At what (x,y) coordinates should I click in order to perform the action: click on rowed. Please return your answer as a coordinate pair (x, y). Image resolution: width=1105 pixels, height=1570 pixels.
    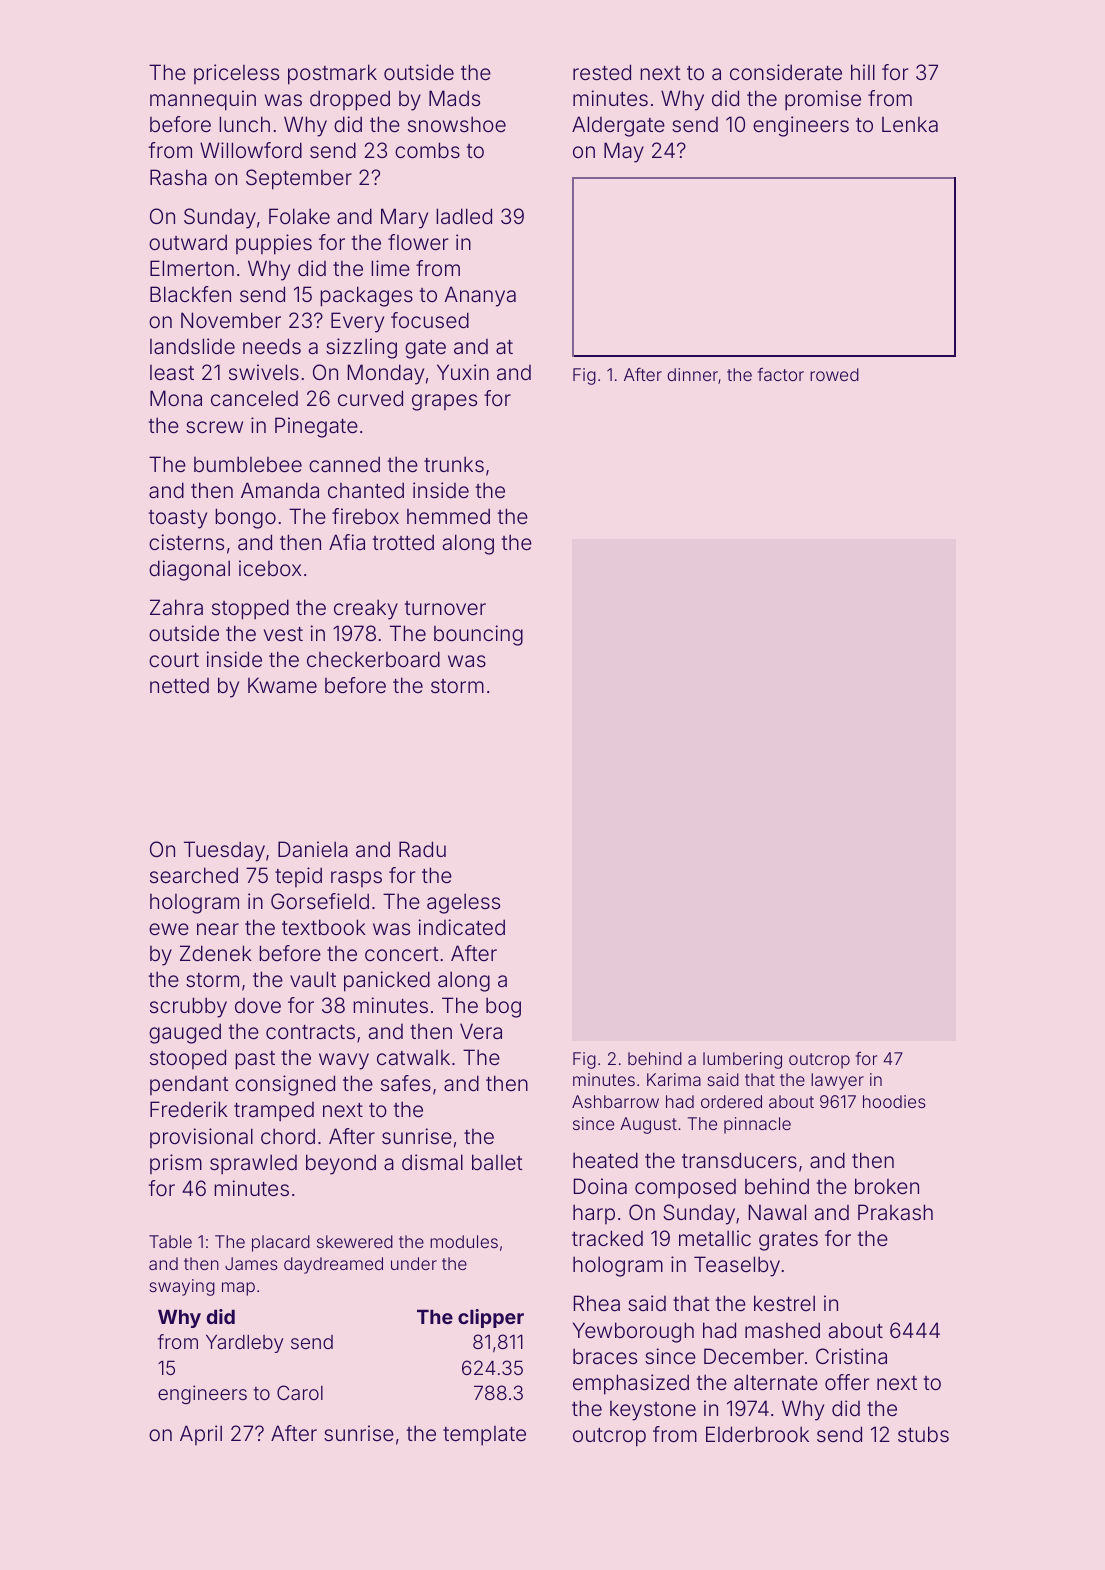
    Looking at the image, I should click on (834, 374).
